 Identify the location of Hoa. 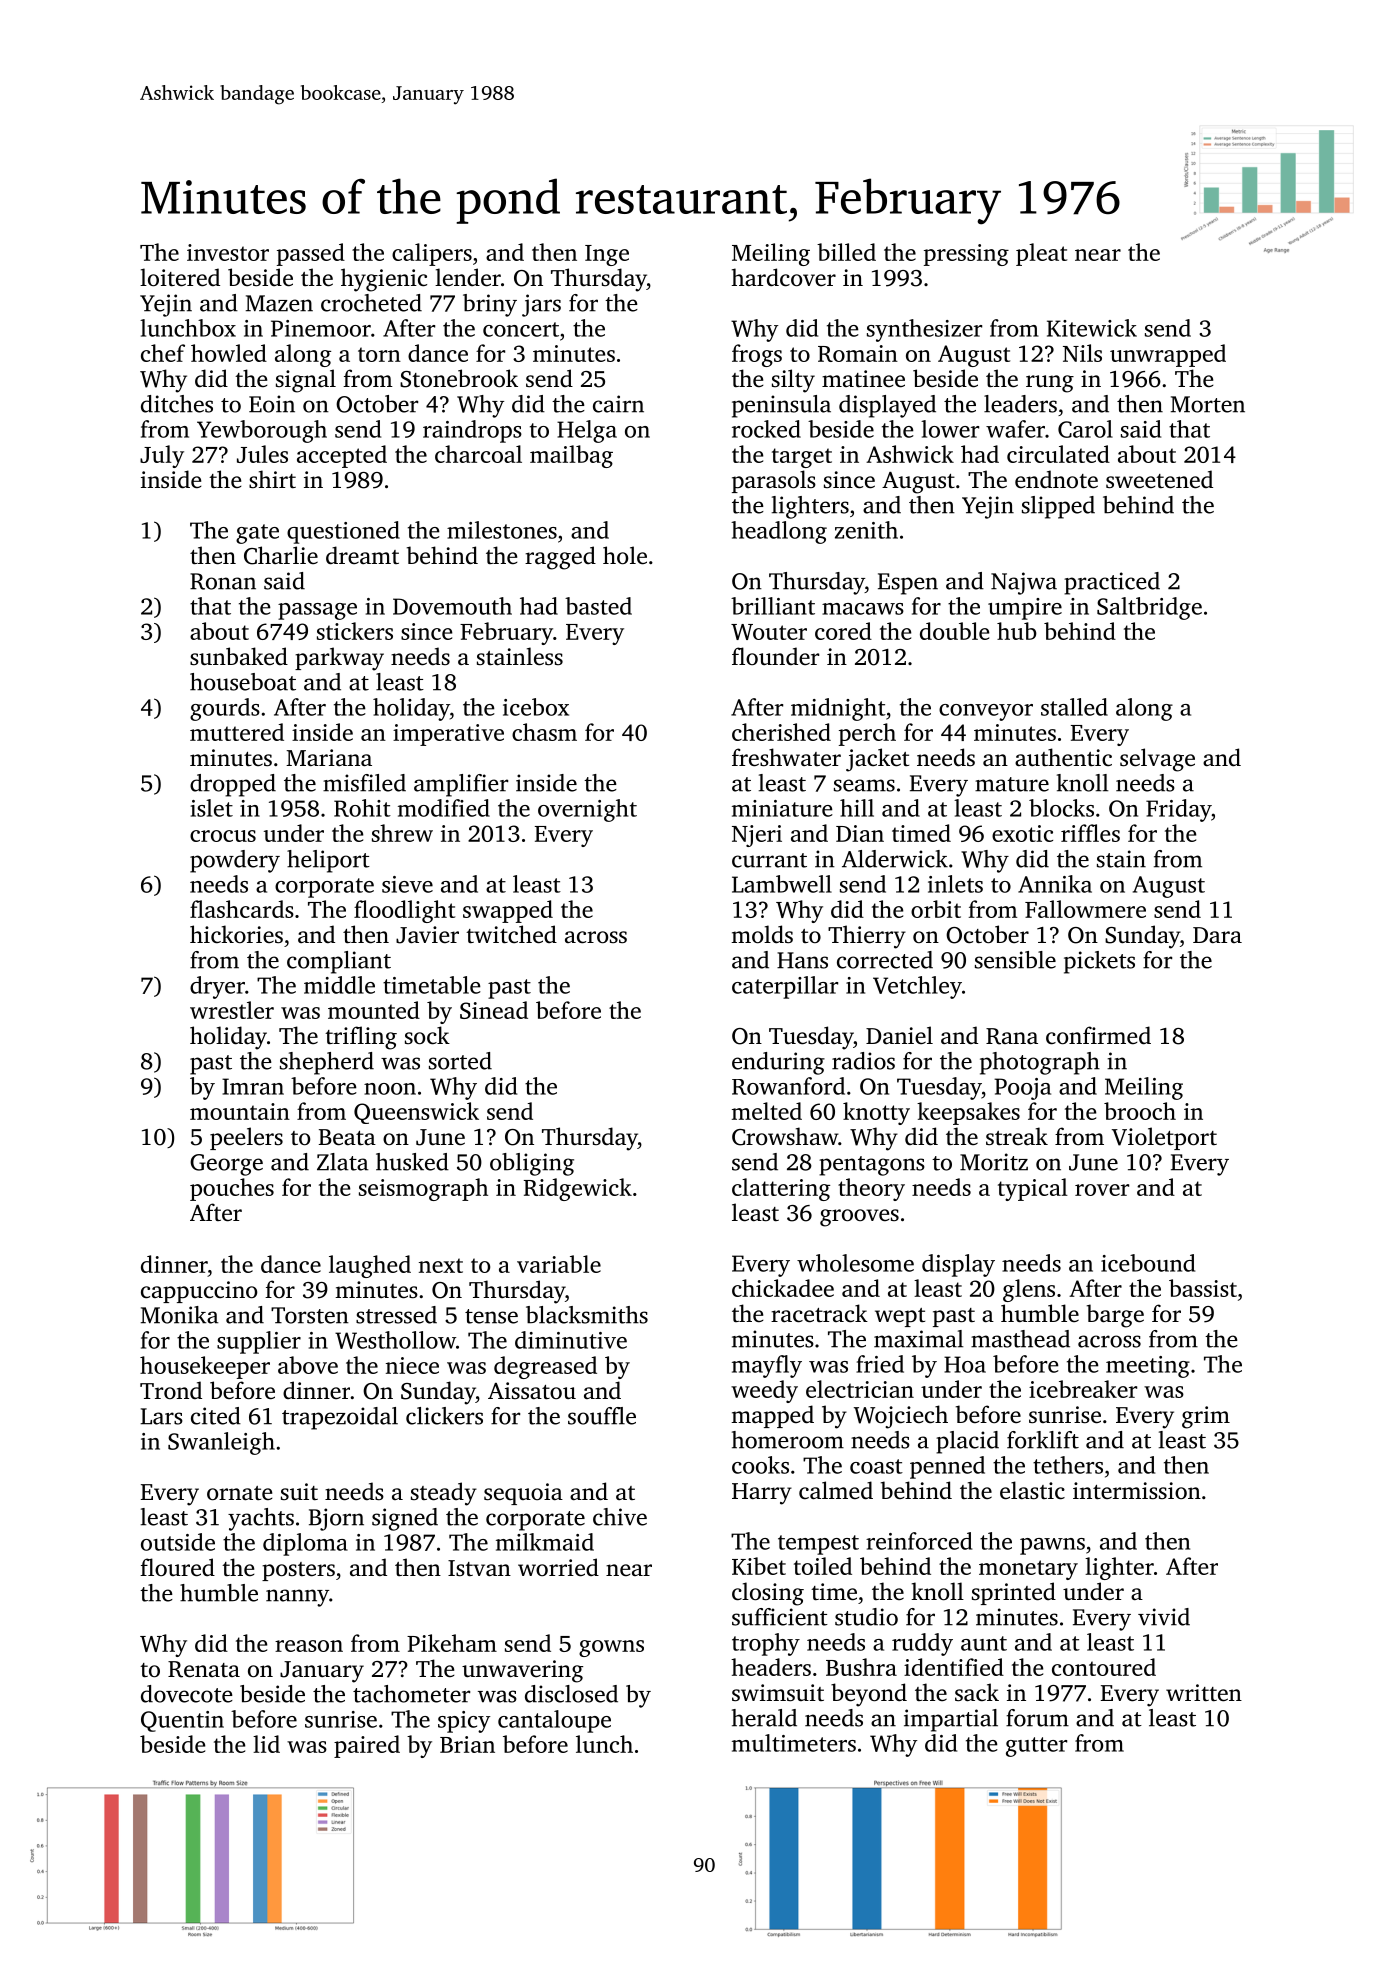
(965, 1364).
